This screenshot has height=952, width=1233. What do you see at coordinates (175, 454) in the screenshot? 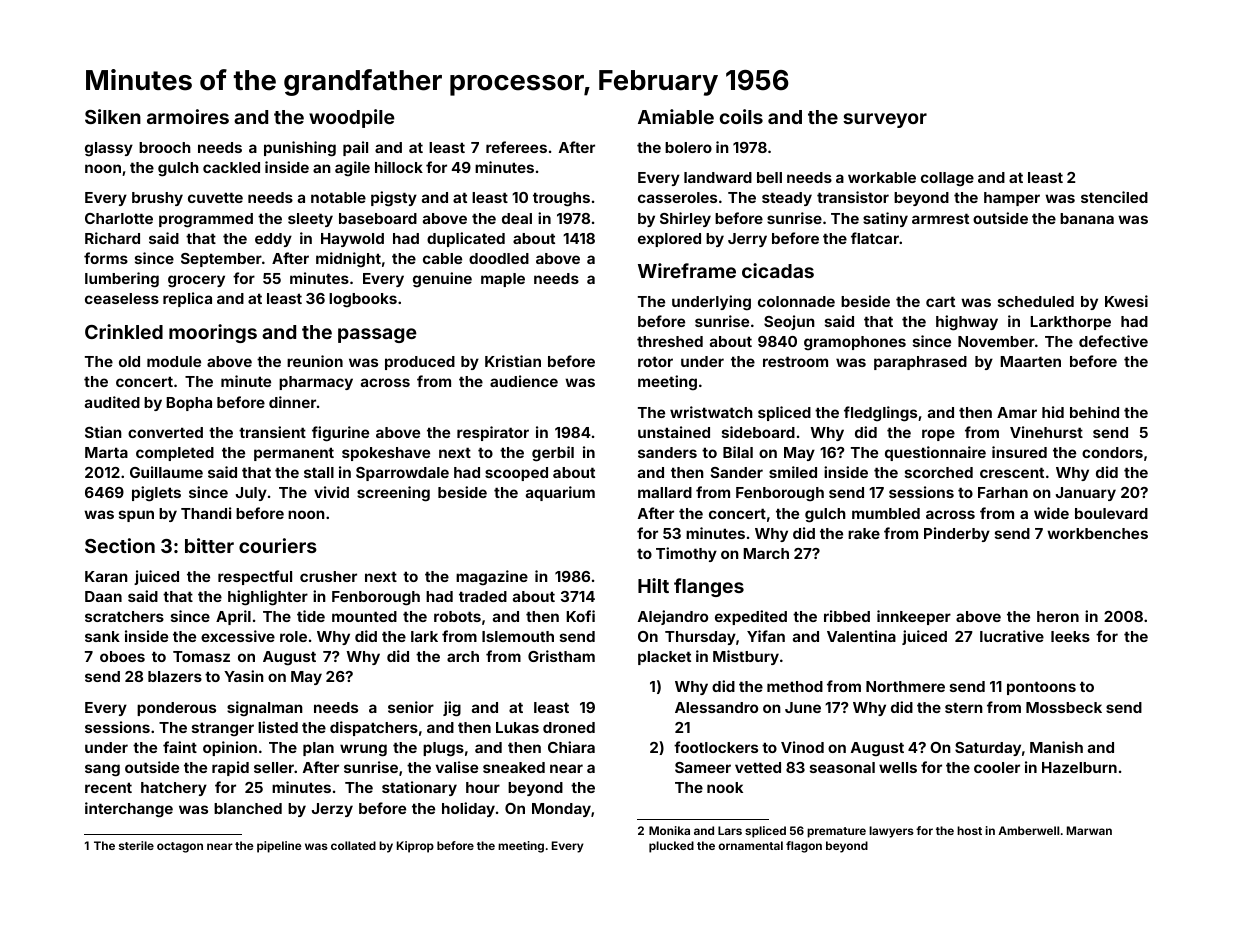
I see `completed` at bounding box center [175, 454].
